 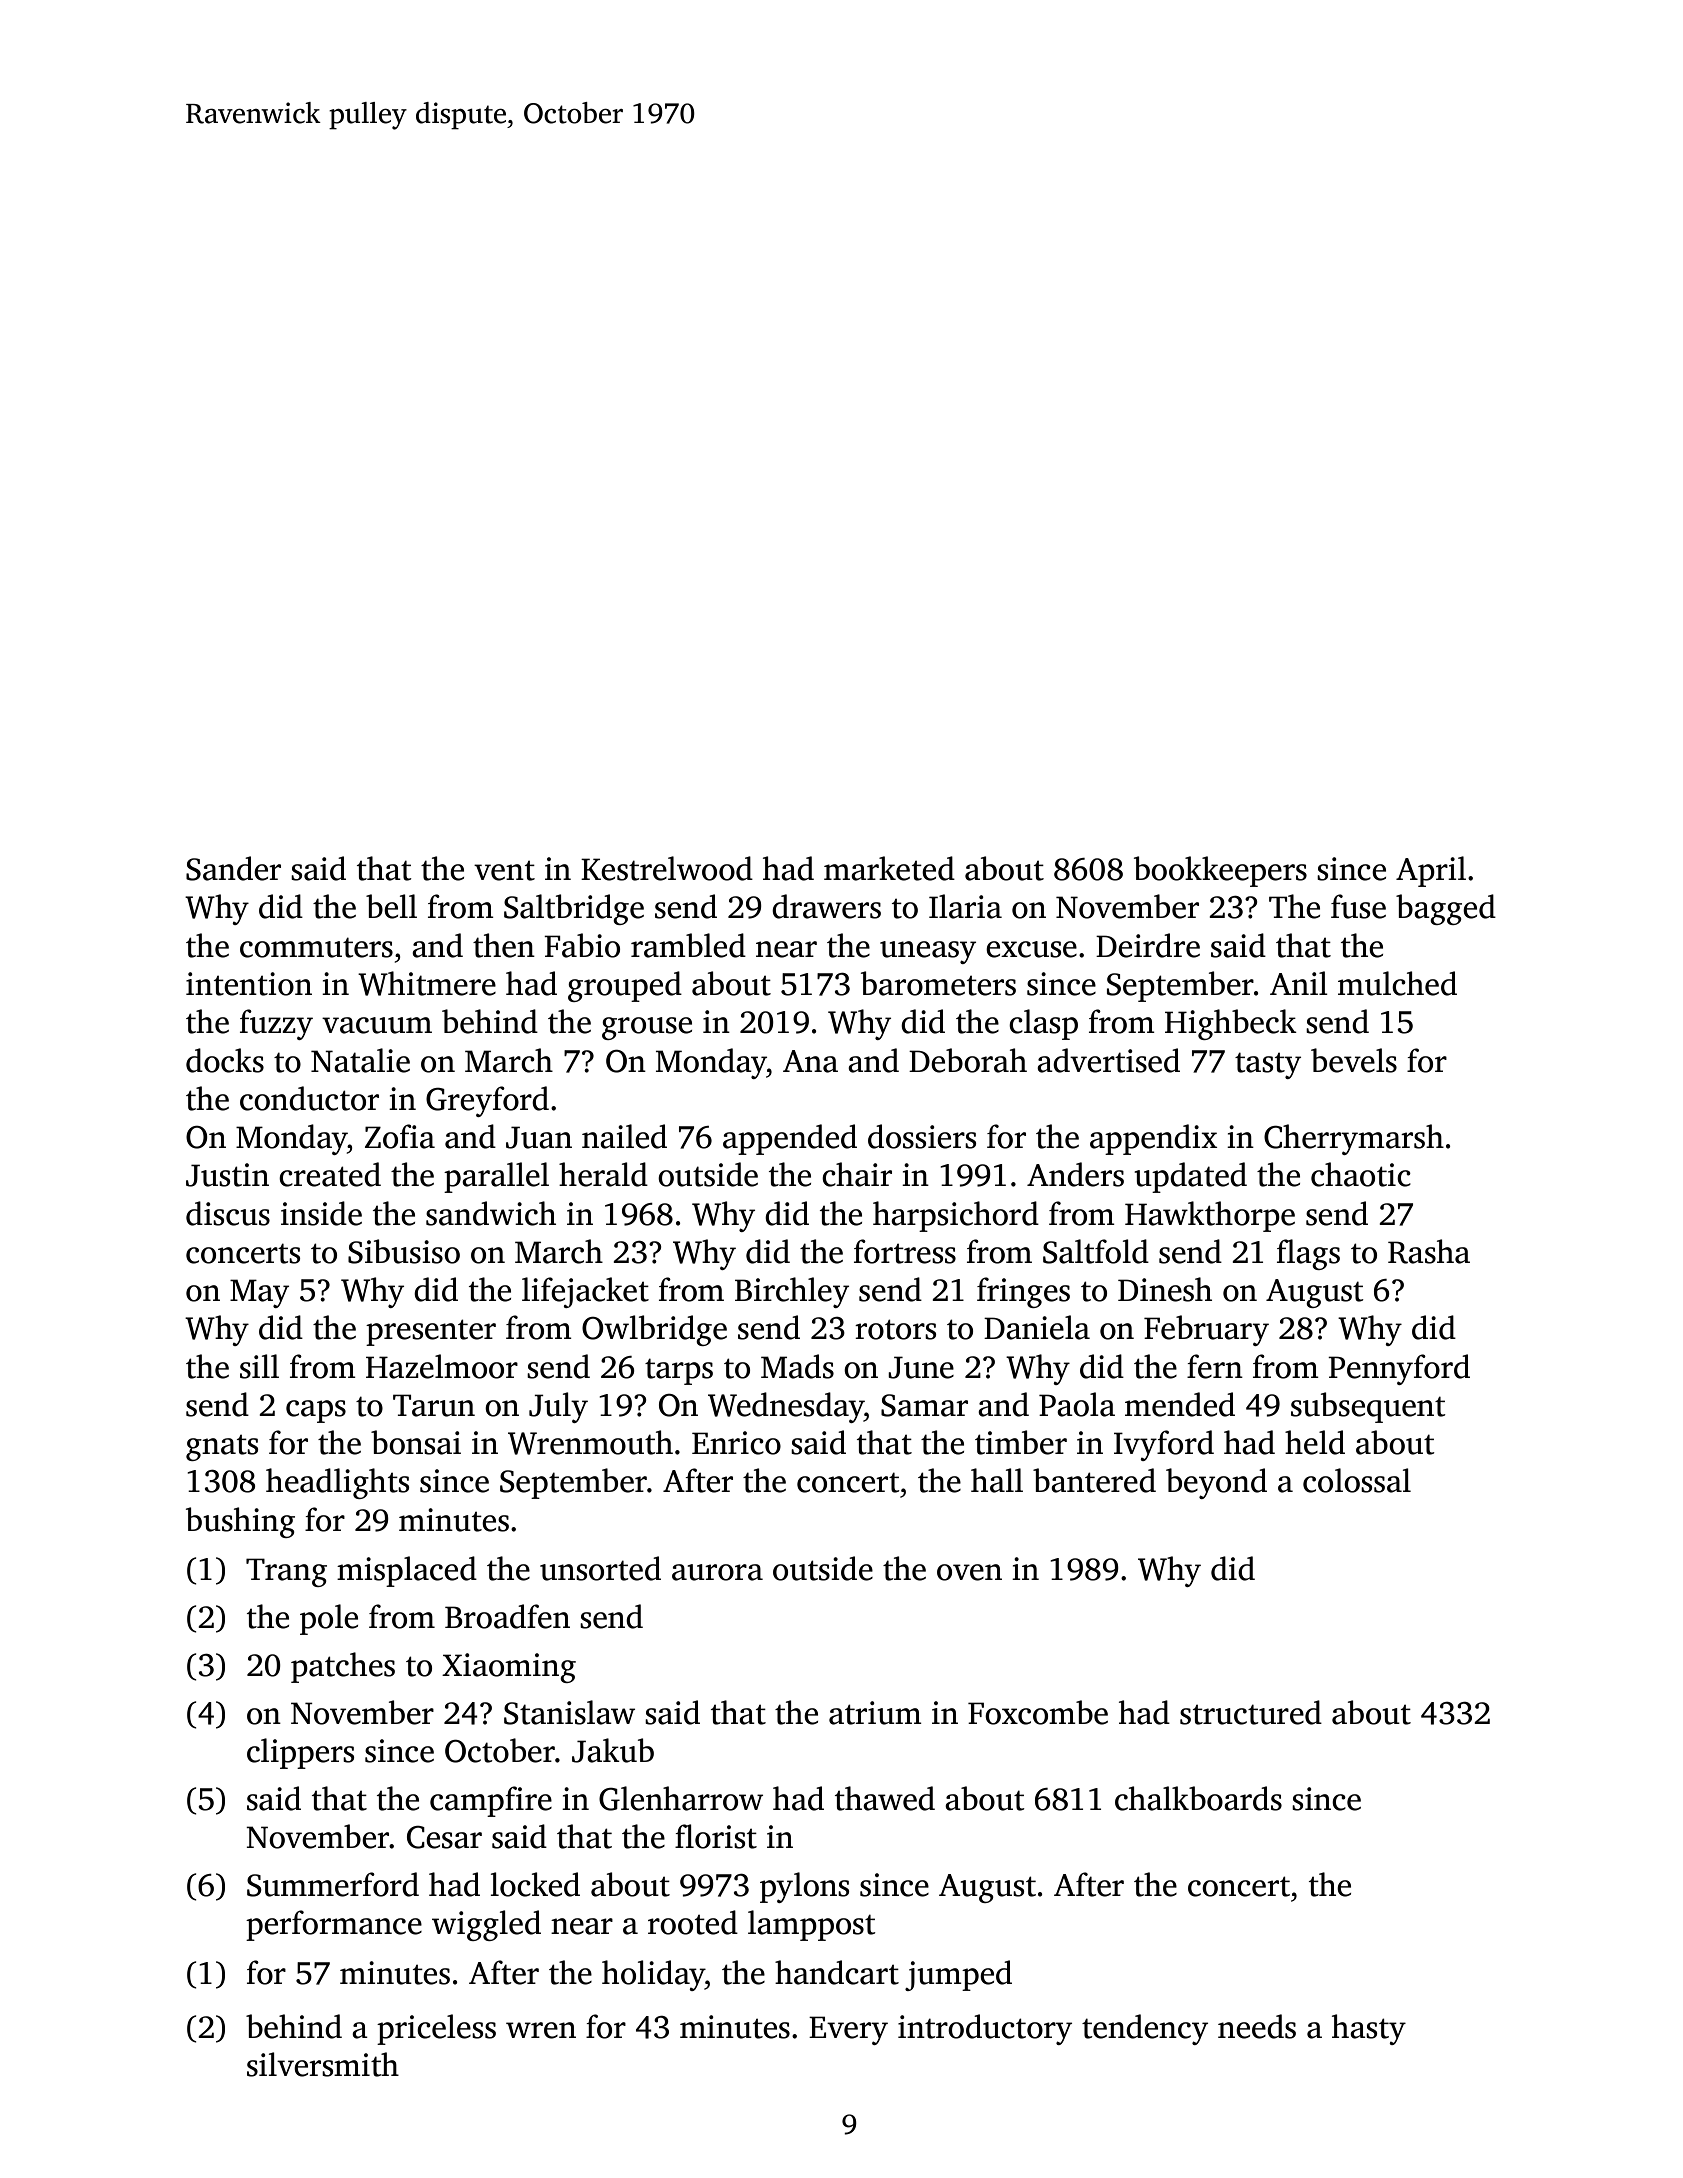 I want to click on Every, so click(x=848, y=2030).
